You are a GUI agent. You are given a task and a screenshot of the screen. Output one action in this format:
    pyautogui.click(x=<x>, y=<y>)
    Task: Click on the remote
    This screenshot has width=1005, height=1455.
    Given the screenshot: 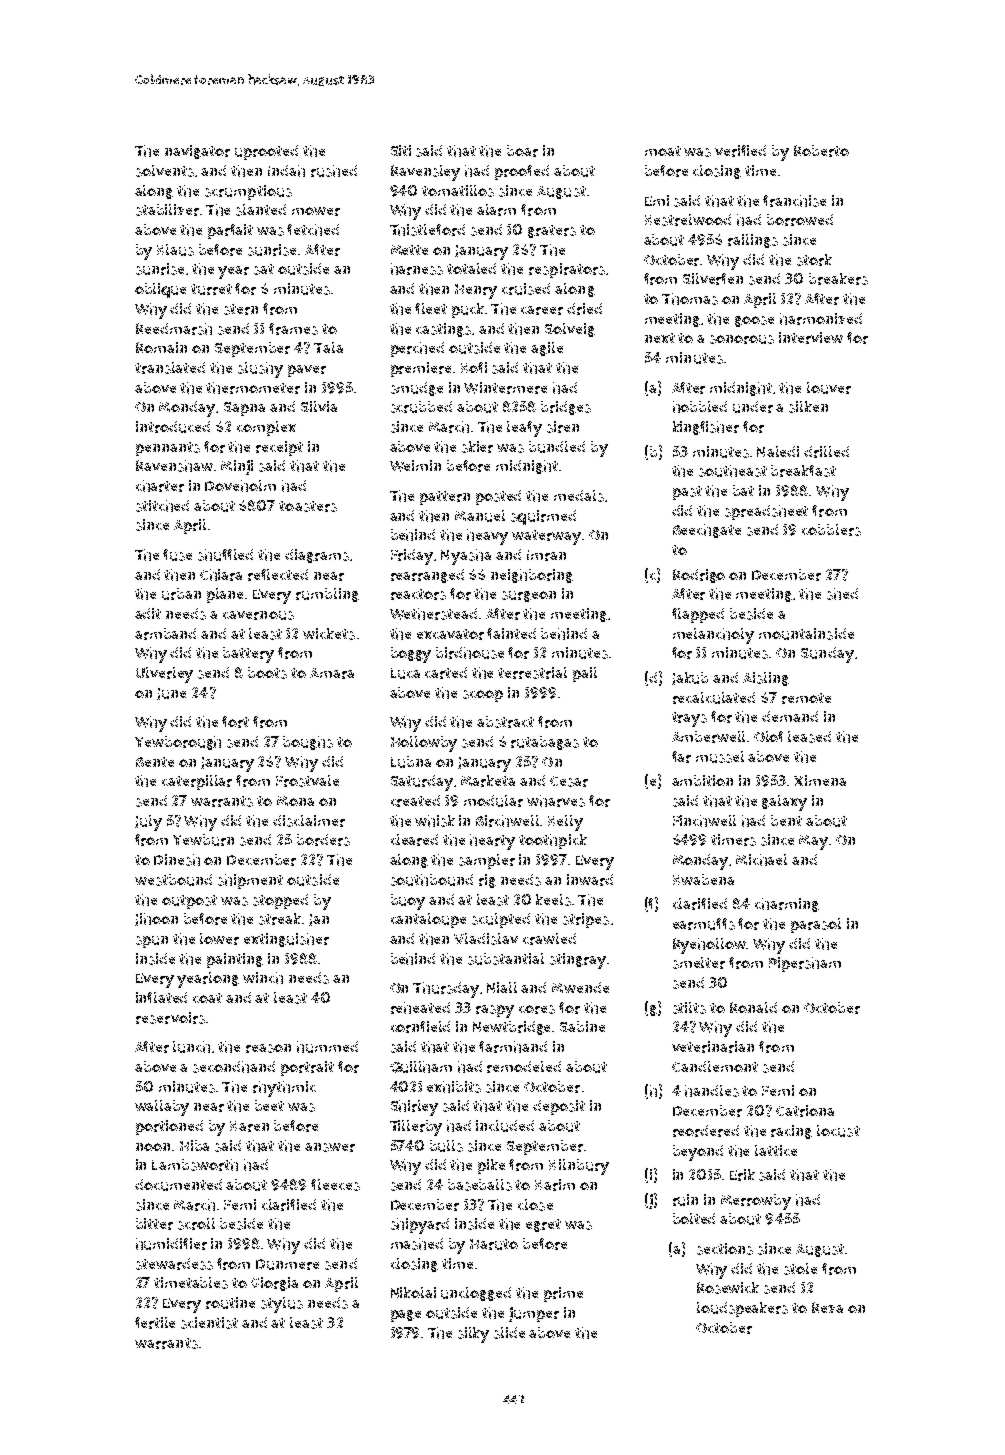 What is the action you would take?
    pyautogui.click(x=806, y=698)
